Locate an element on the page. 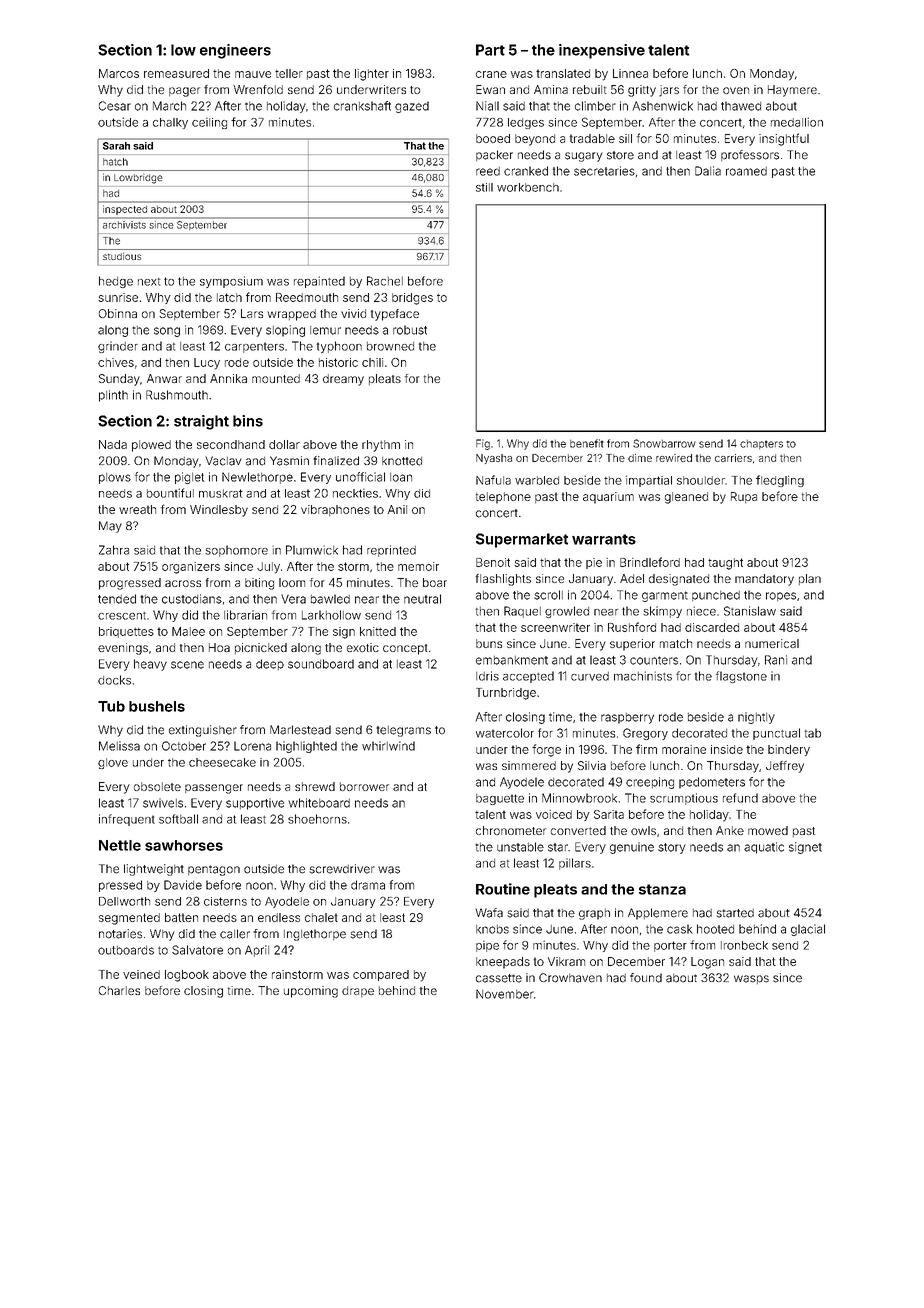 Image resolution: width=924 pixels, height=1308 pixels. robust is located at coordinates (410, 330).
